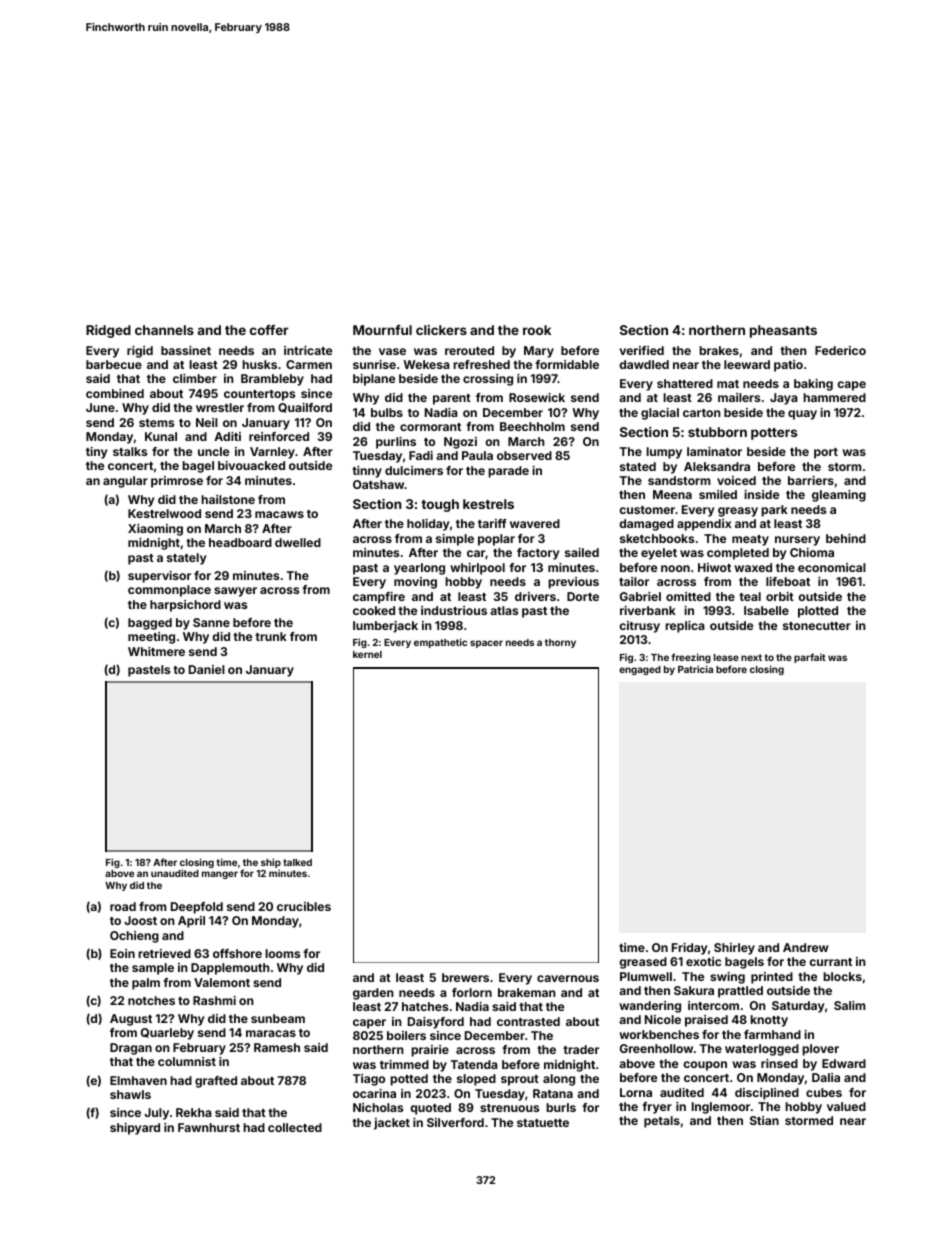 The image size is (952, 1233). What do you see at coordinates (295, 1127) in the page?
I see `collected` at bounding box center [295, 1127].
